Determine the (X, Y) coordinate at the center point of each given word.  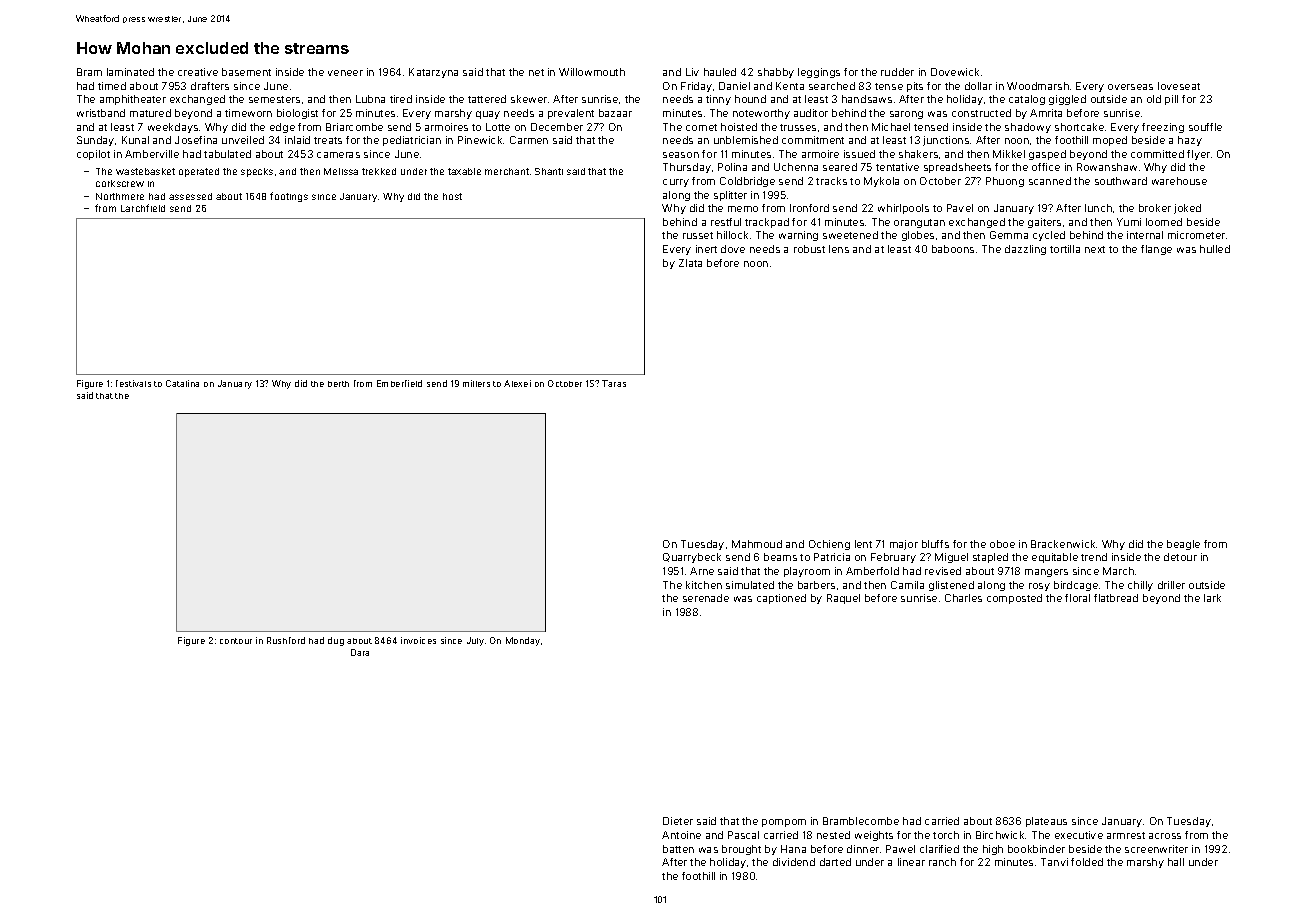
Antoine (681, 835)
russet (698, 235)
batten (678, 849)
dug (336, 641)
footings (289, 197)
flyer (1198, 155)
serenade (706, 598)
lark (1212, 598)
